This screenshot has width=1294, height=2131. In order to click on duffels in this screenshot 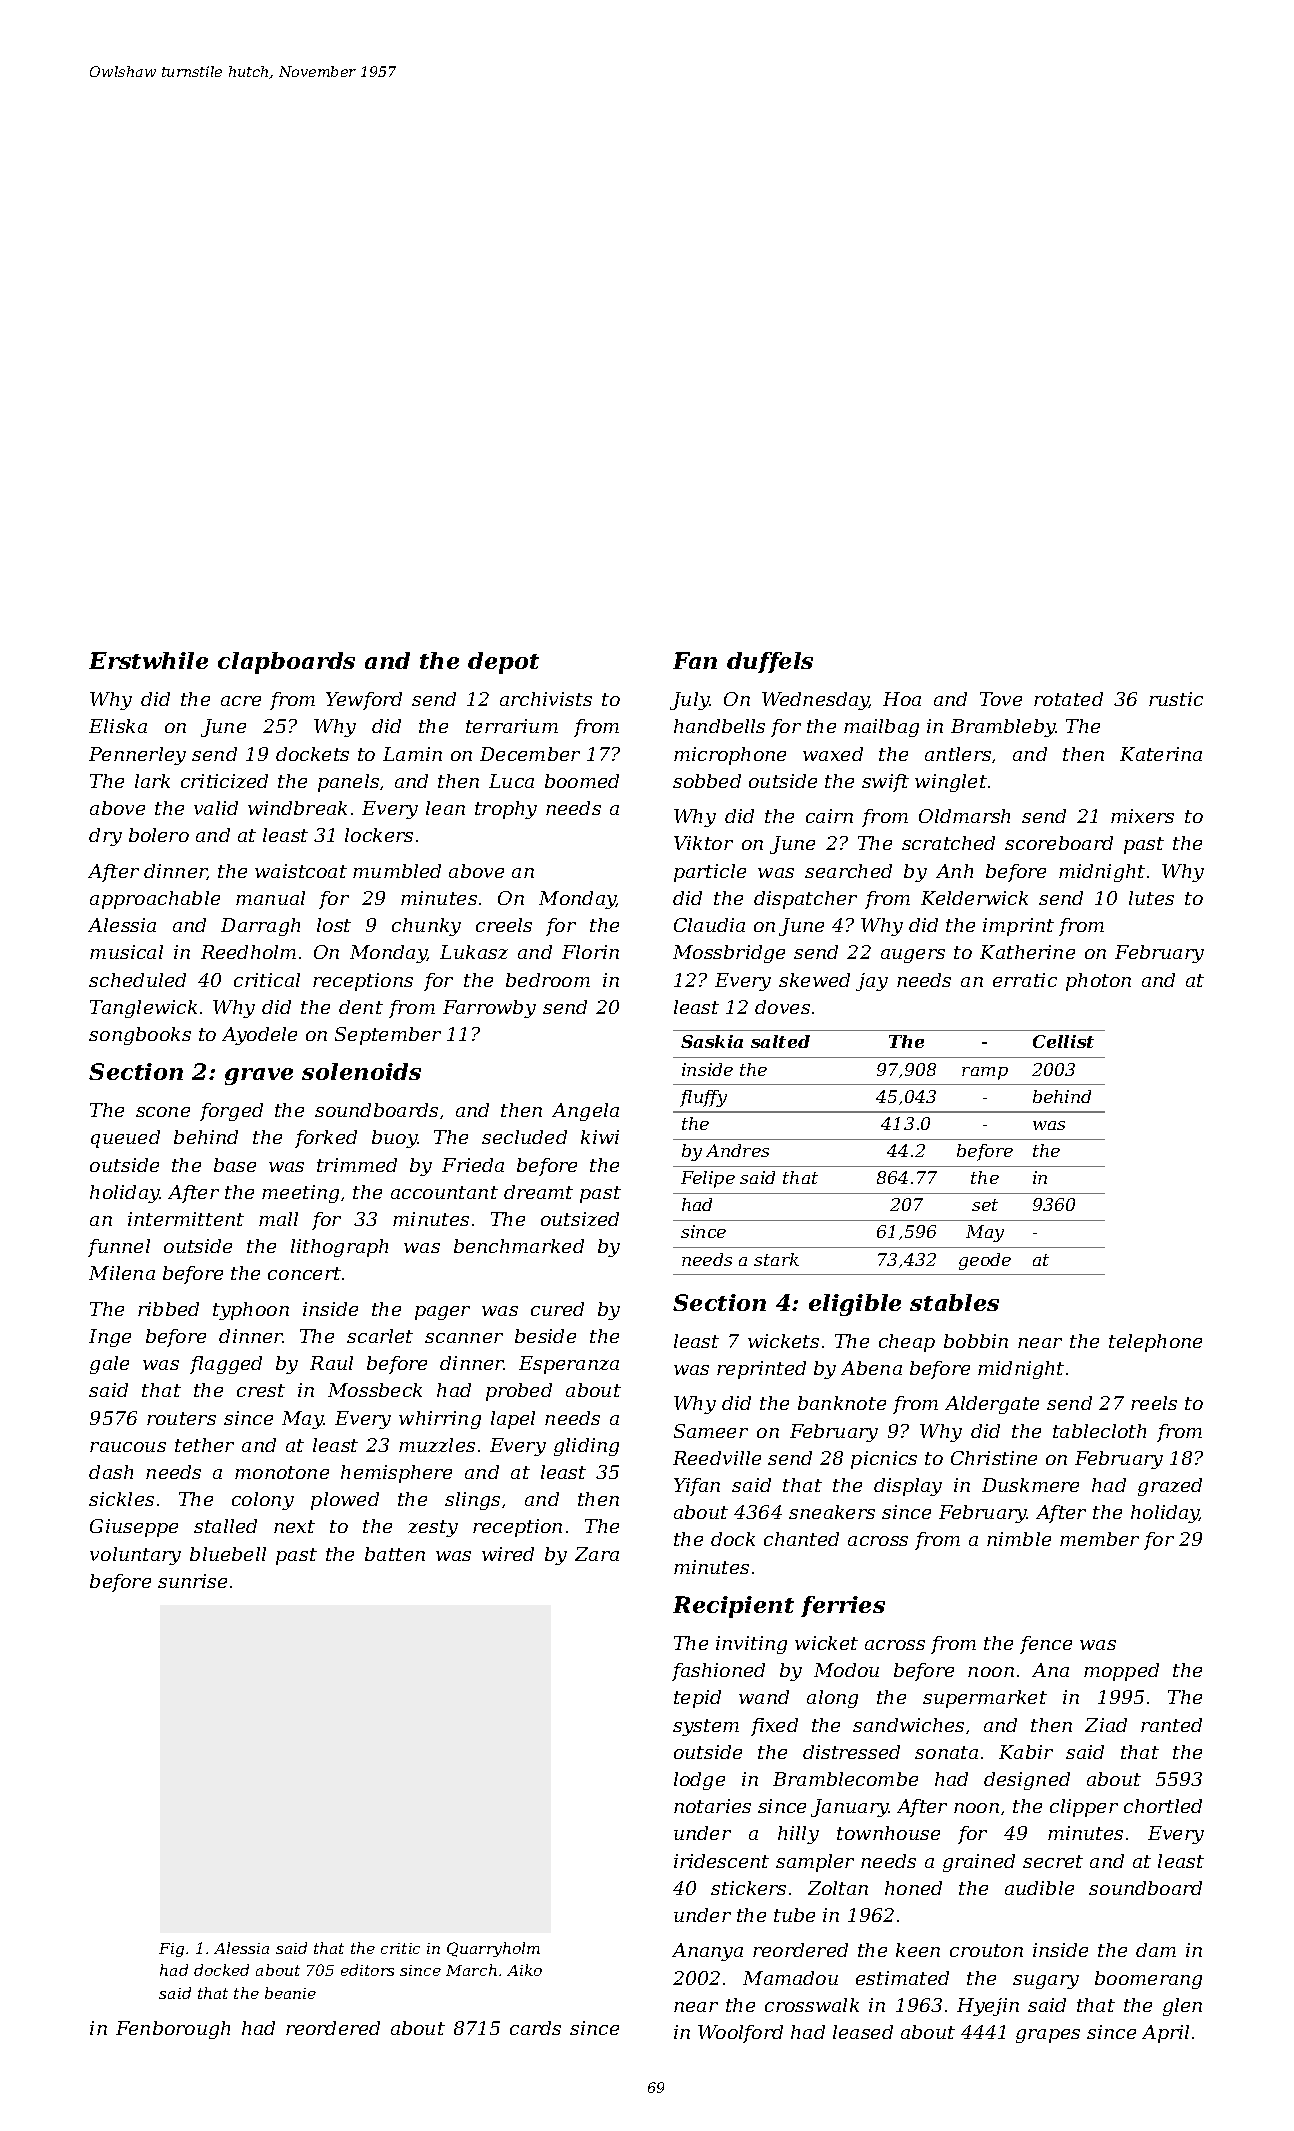, I will do `click(770, 662)`.
